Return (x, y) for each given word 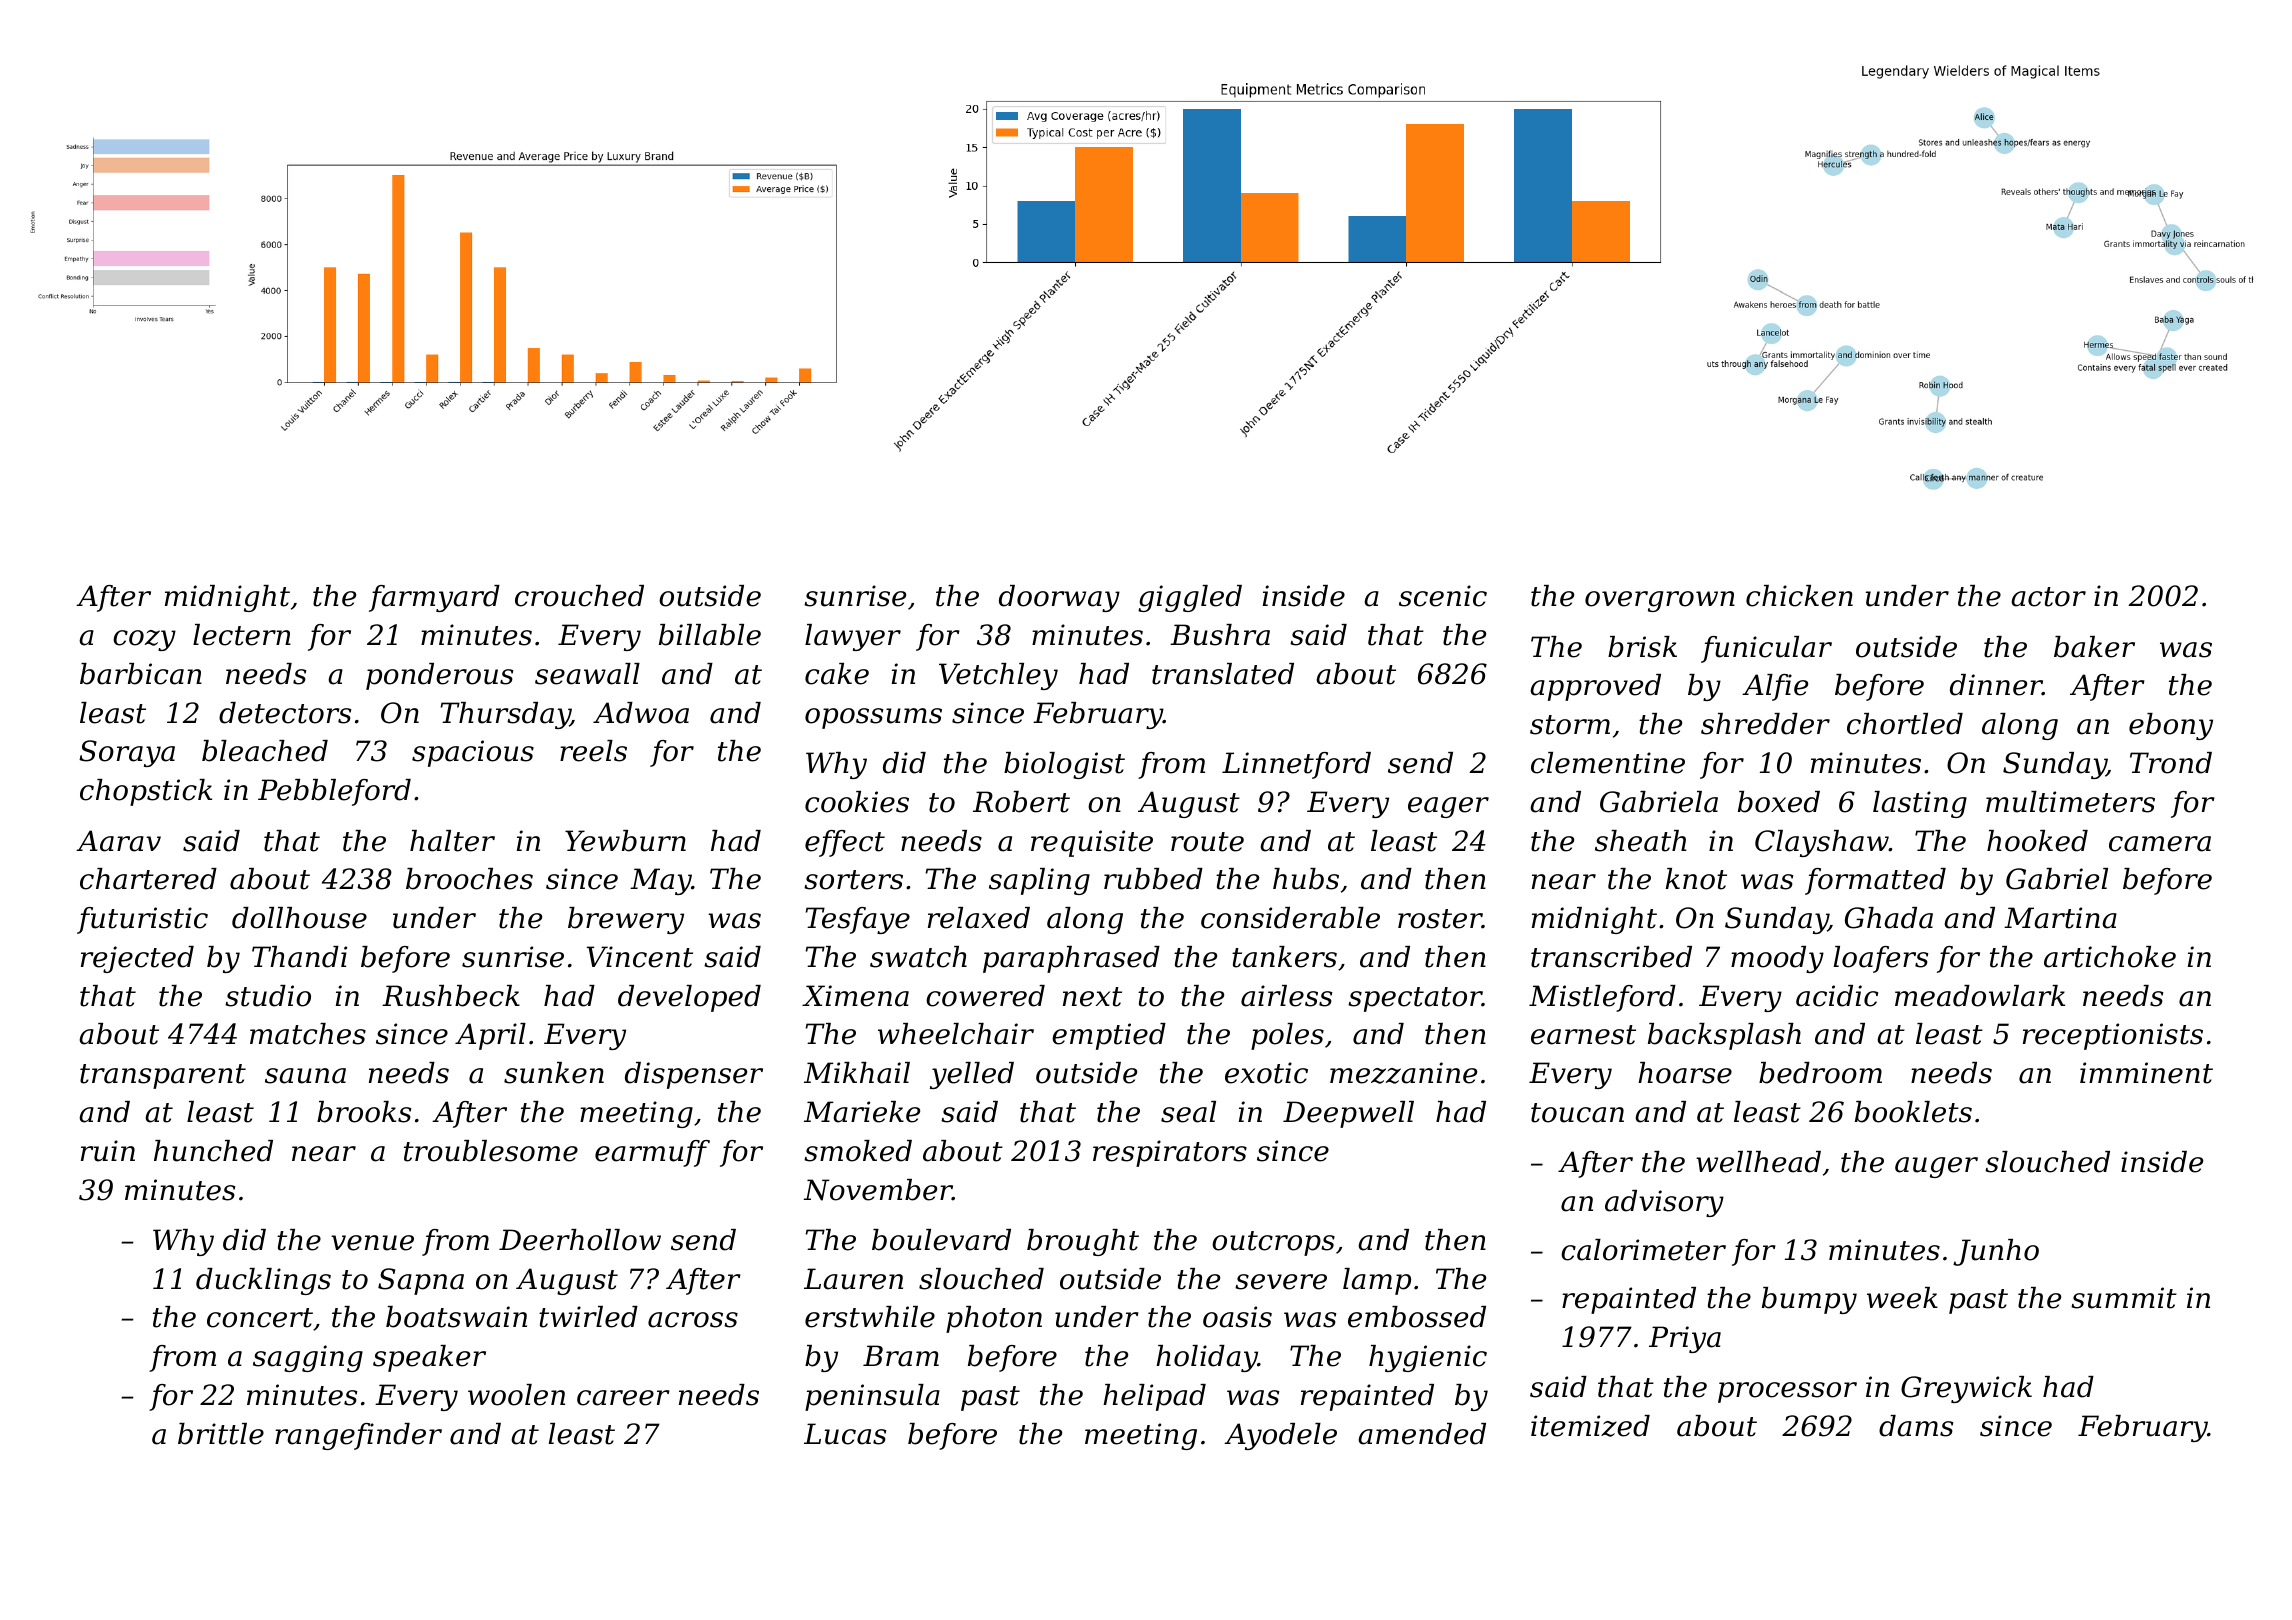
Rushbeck (451, 996)
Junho (1996, 1252)
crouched (579, 596)
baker (2094, 647)
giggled (1190, 598)
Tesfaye (858, 920)
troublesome (491, 1151)
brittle (221, 1434)
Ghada (1889, 918)
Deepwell (1348, 1114)
